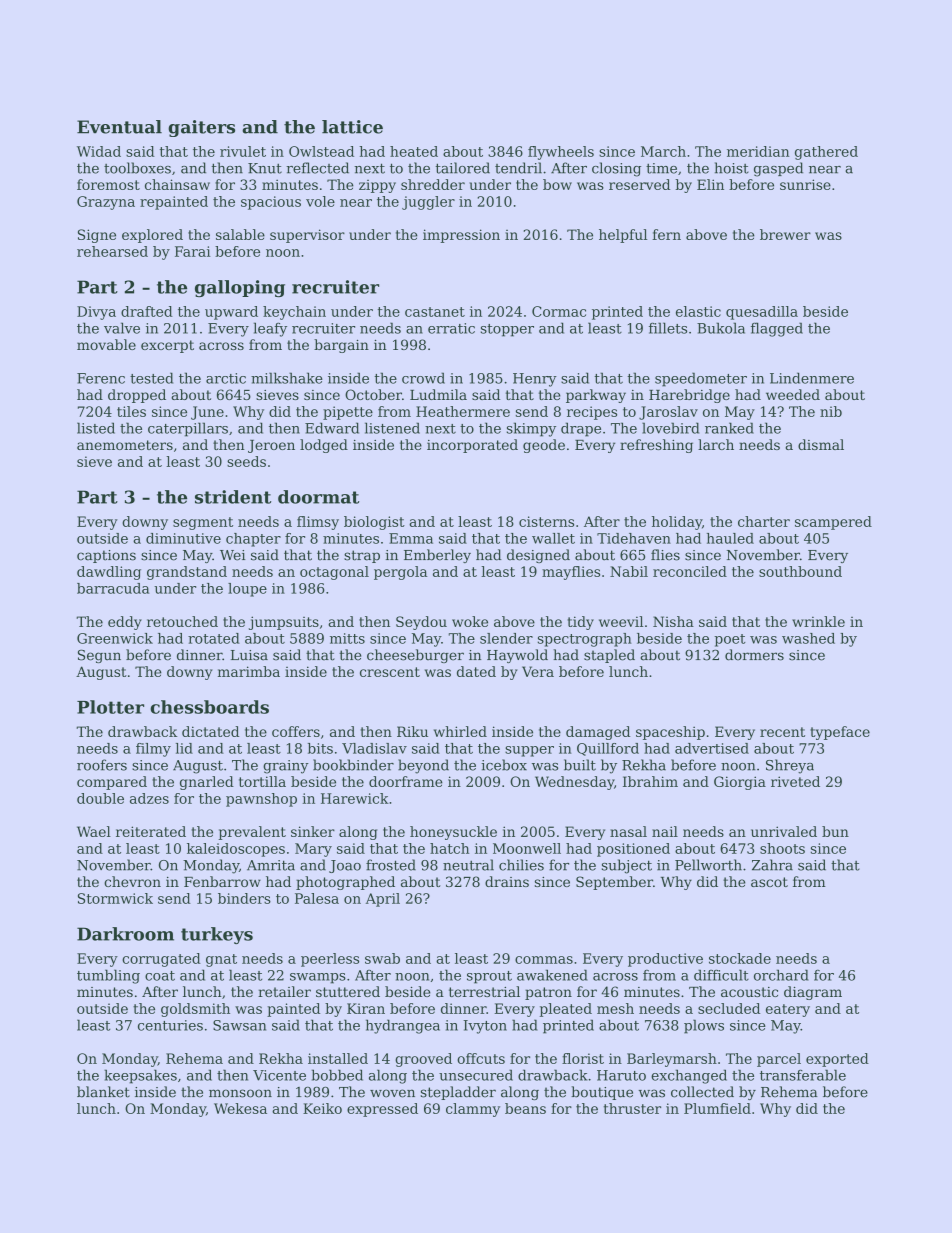 This page has height=1233, width=952. I want to click on reflected, so click(317, 168).
